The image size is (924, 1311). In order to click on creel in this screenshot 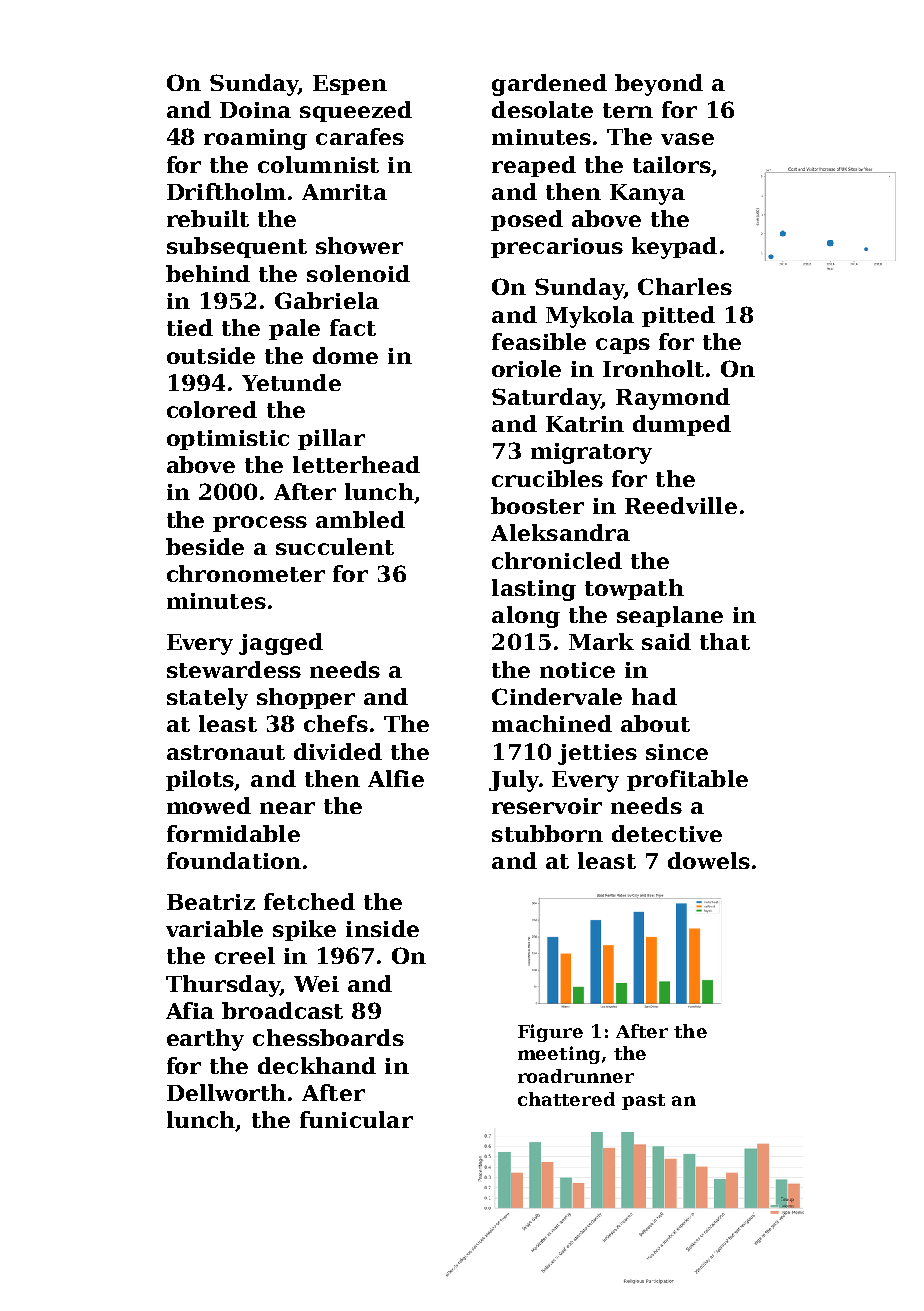, I will do `click(245, 955)`.
